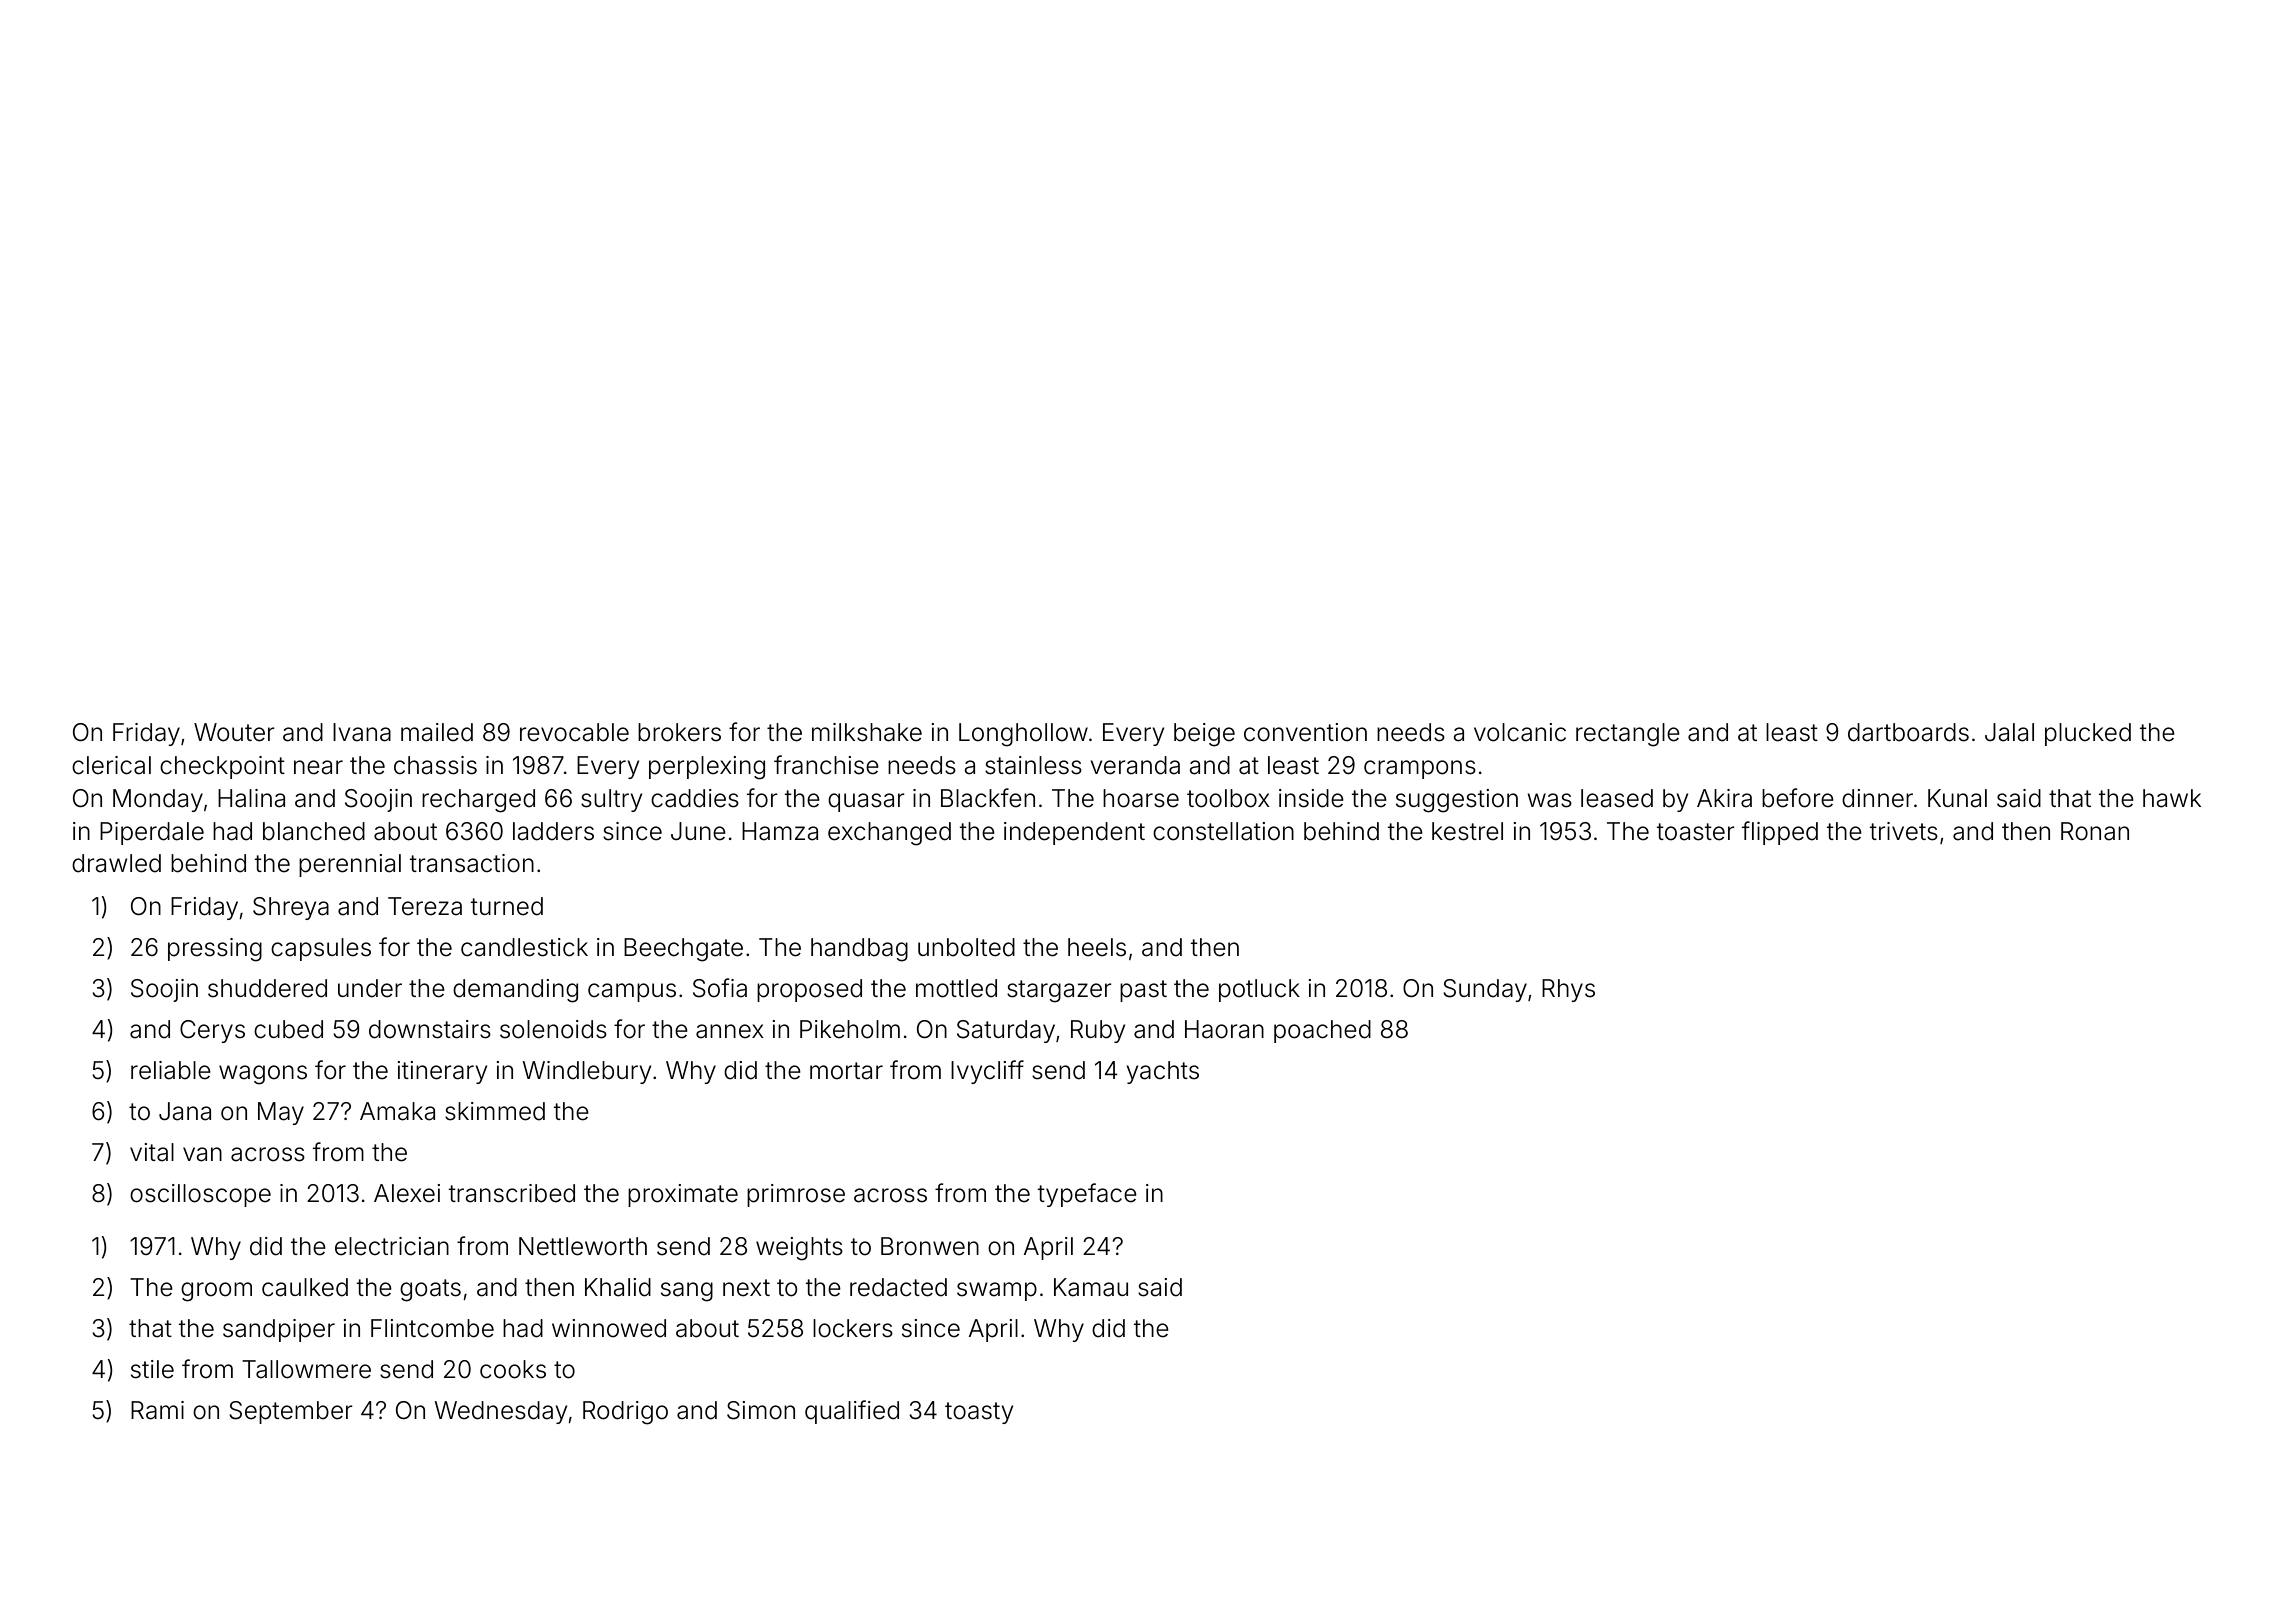  I want to click on constellation, so click(1223, 831).
